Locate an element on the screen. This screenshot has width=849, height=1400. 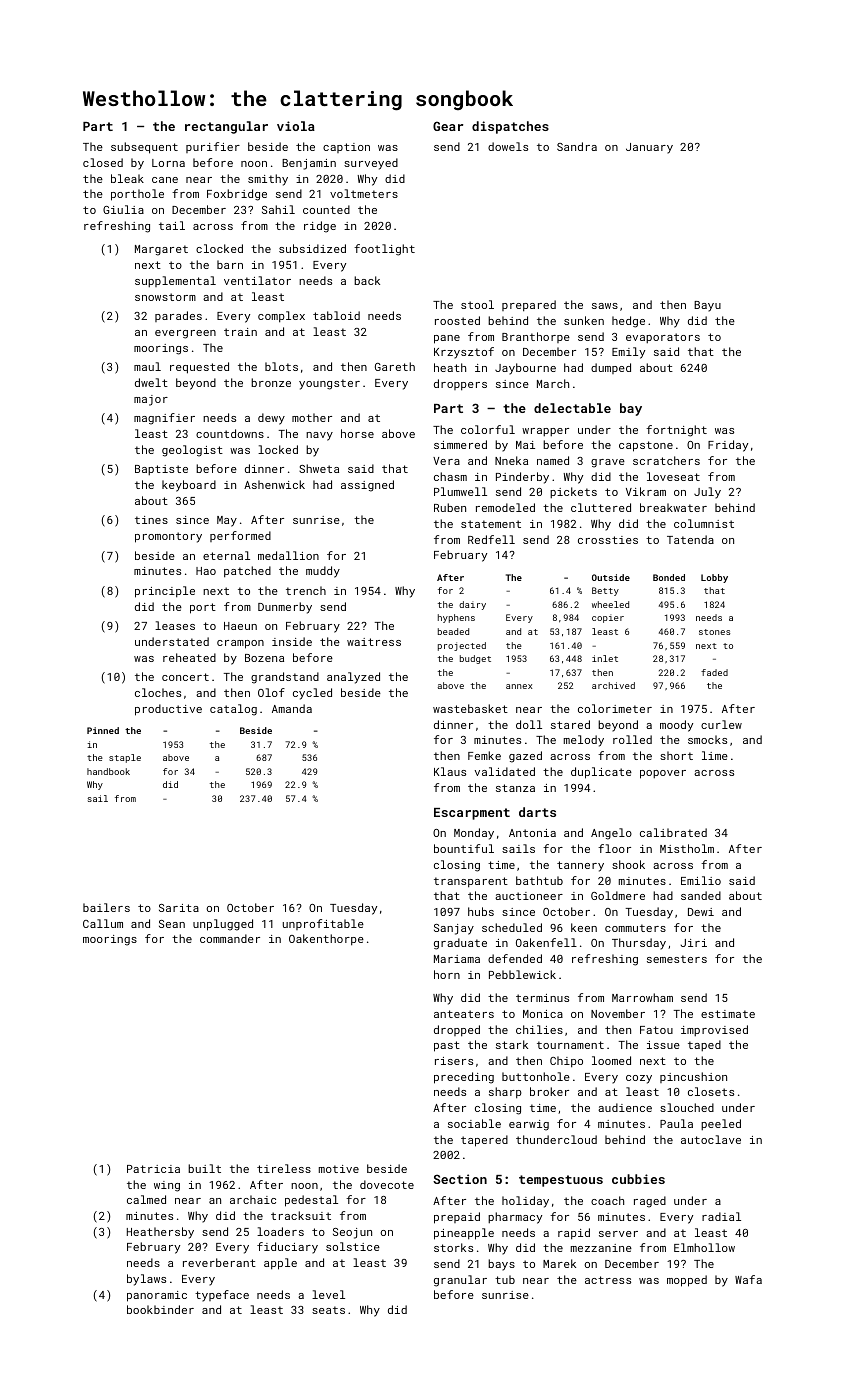
commander is located at coordinates (230, 938).
